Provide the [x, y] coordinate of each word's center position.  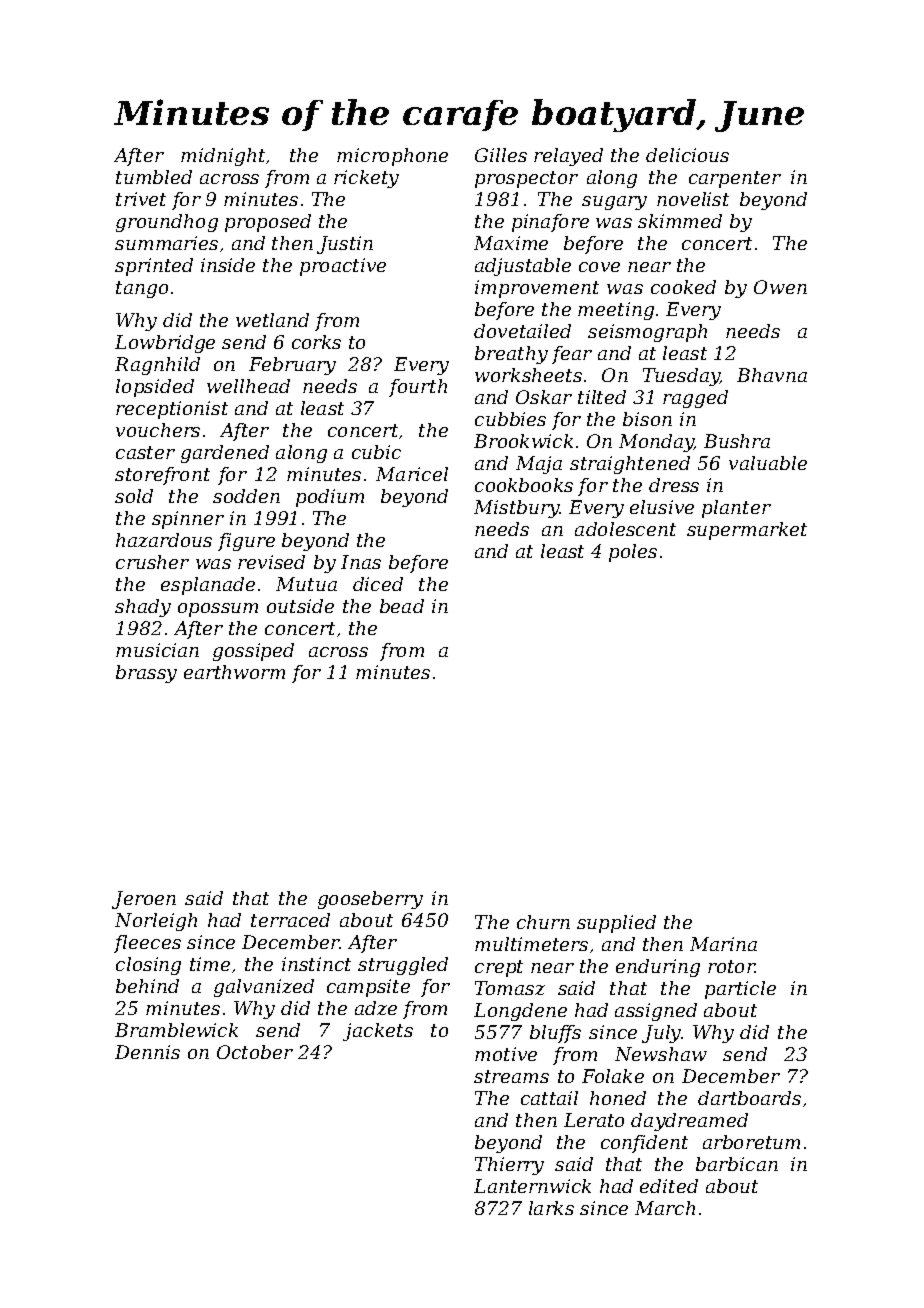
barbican [737, 1164]
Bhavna [772, 375]
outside [300, 606]
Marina [723, 944]
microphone [392, 157]
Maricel [412, 474]
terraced [290, 920]
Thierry [509, 1166]
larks [551, 1208]
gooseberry [370, 900]
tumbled [154, 177]
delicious [687, 155]
